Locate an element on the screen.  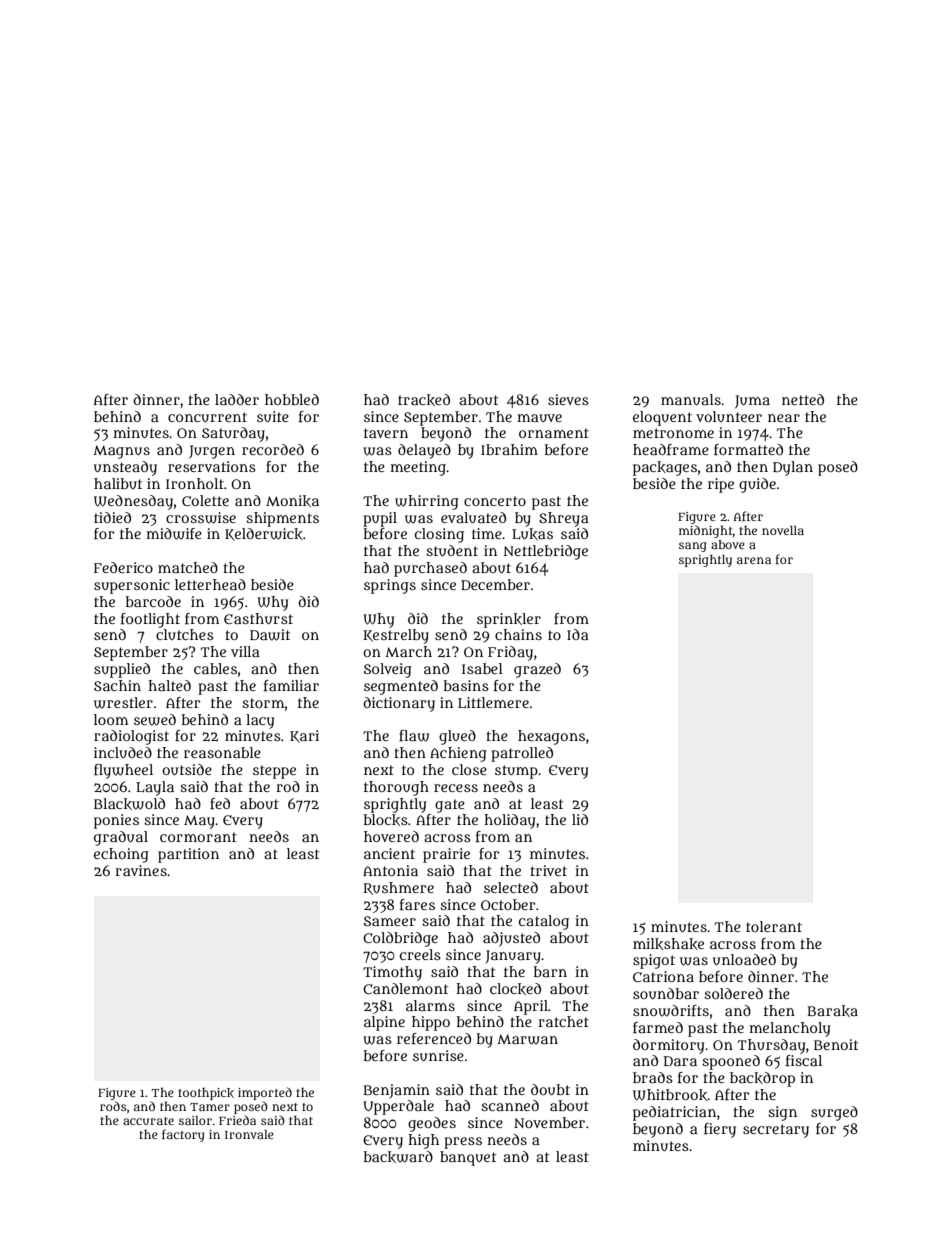
Blackwold is located at coordinates (129, 804).
